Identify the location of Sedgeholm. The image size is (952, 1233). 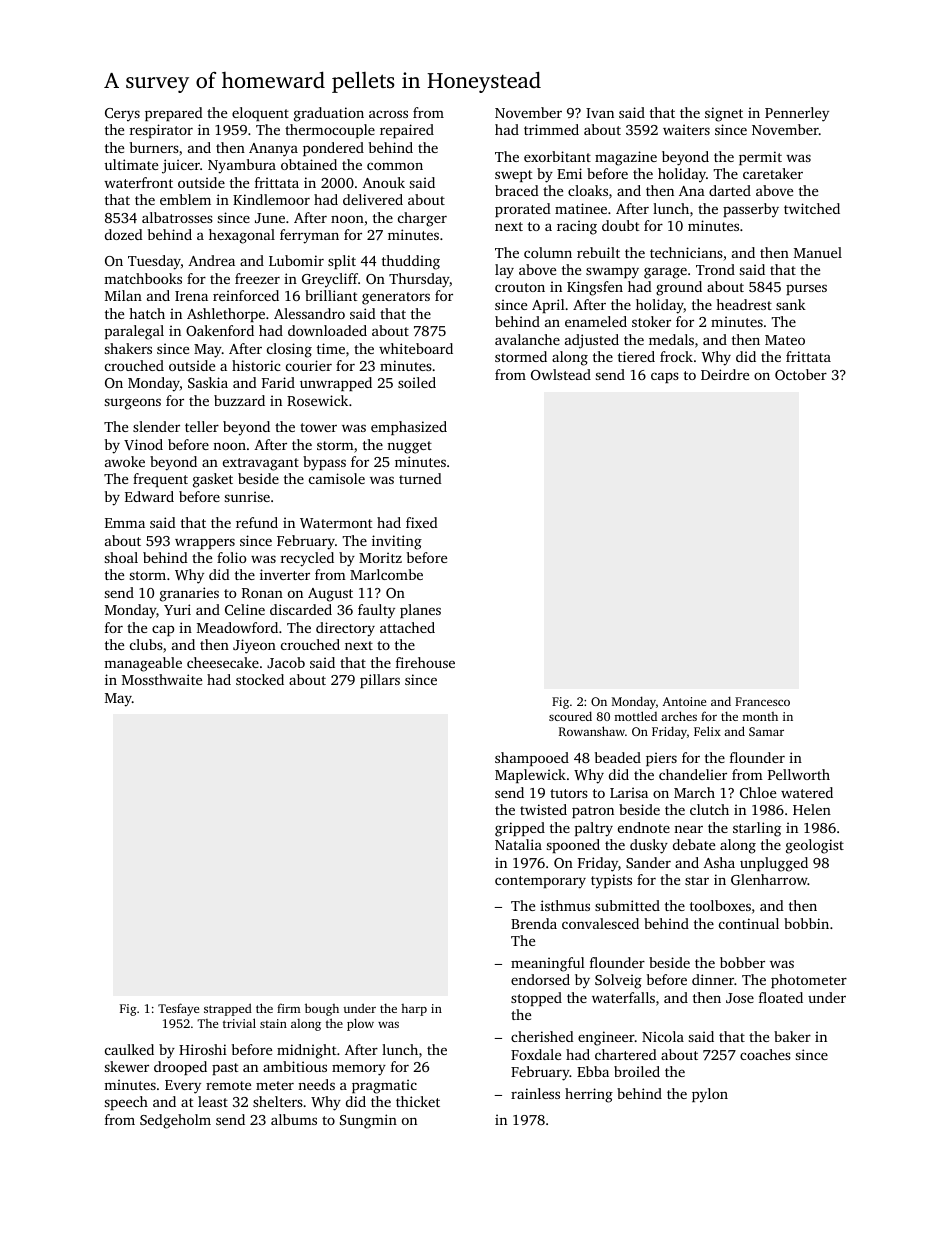
(175, 1121).
